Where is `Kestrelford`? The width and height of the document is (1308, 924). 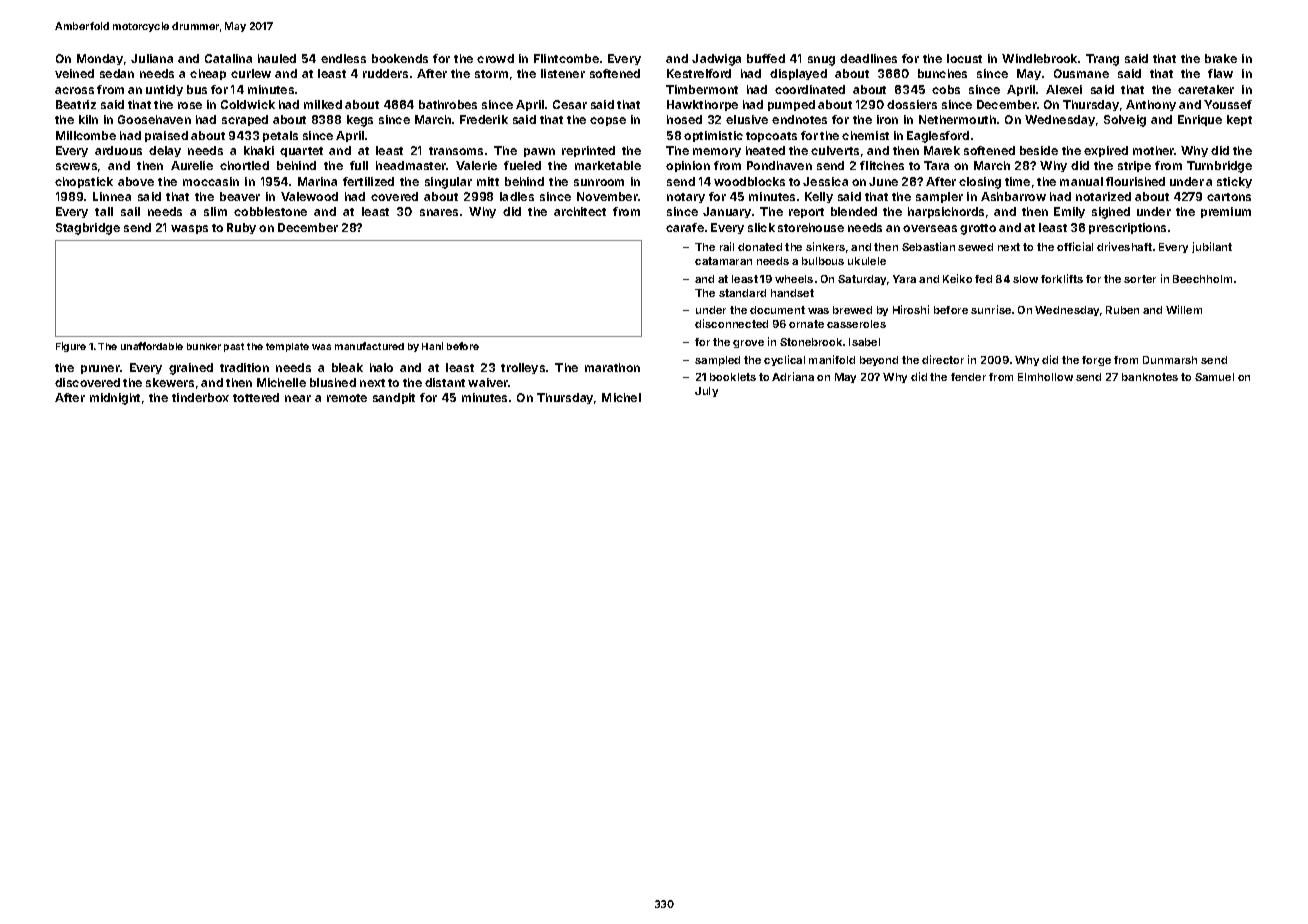
Kestrelford is located at coordinates (699, 73).
